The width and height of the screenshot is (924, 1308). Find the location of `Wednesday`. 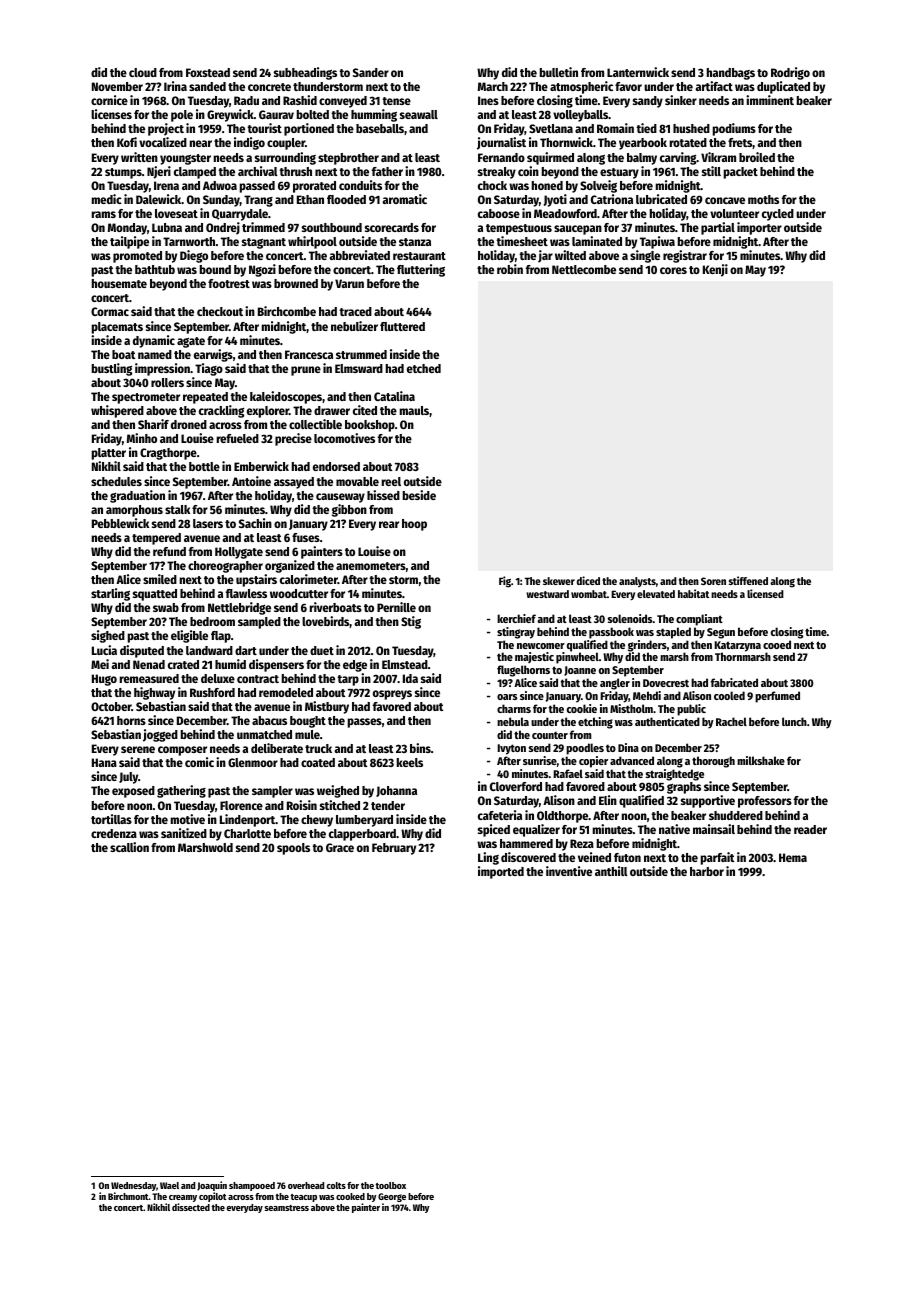

Wednesday is located at coordinates (133, 1187).
